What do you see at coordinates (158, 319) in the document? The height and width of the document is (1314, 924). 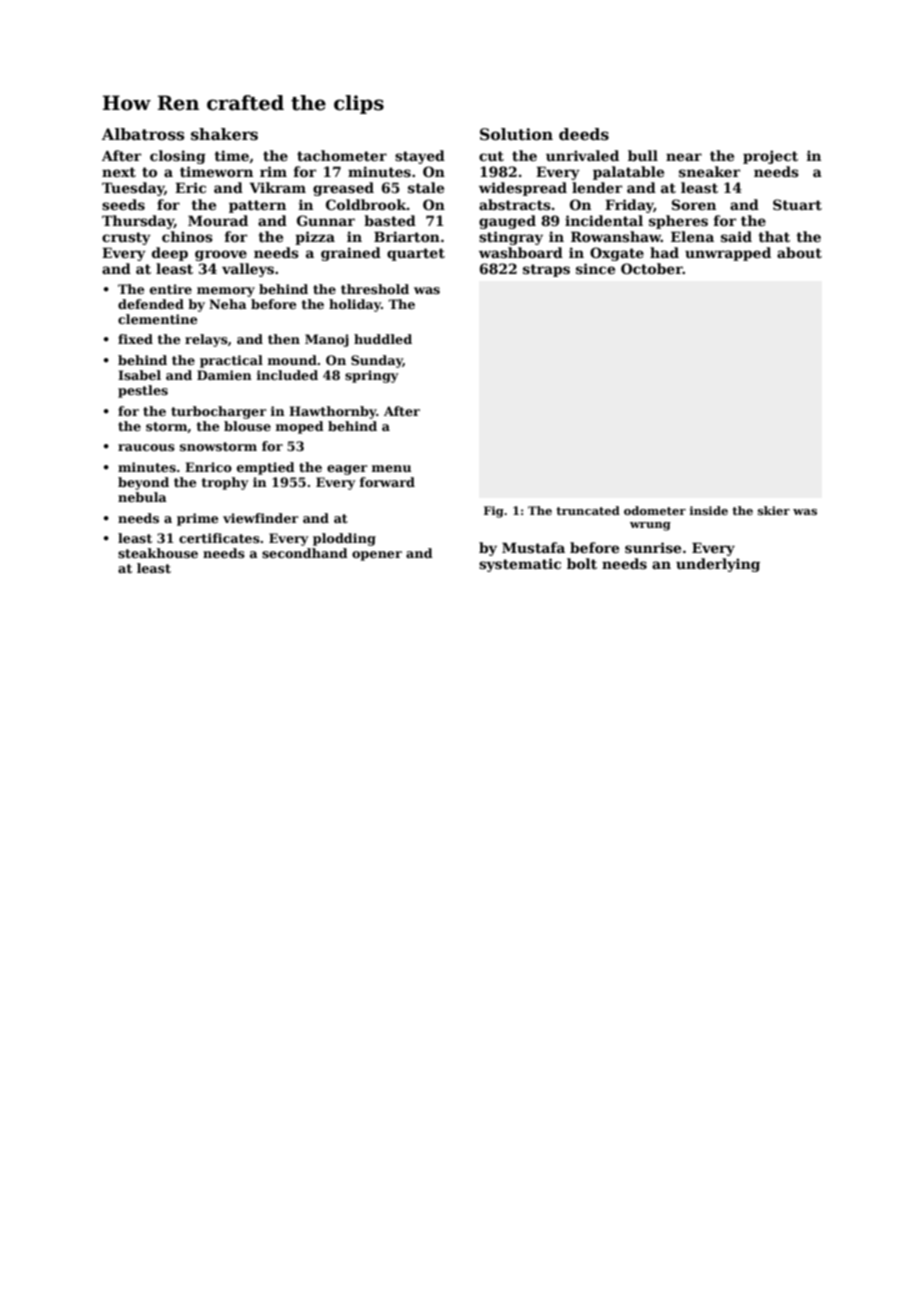 I see `clementine` at bounding box center [158, 319].
